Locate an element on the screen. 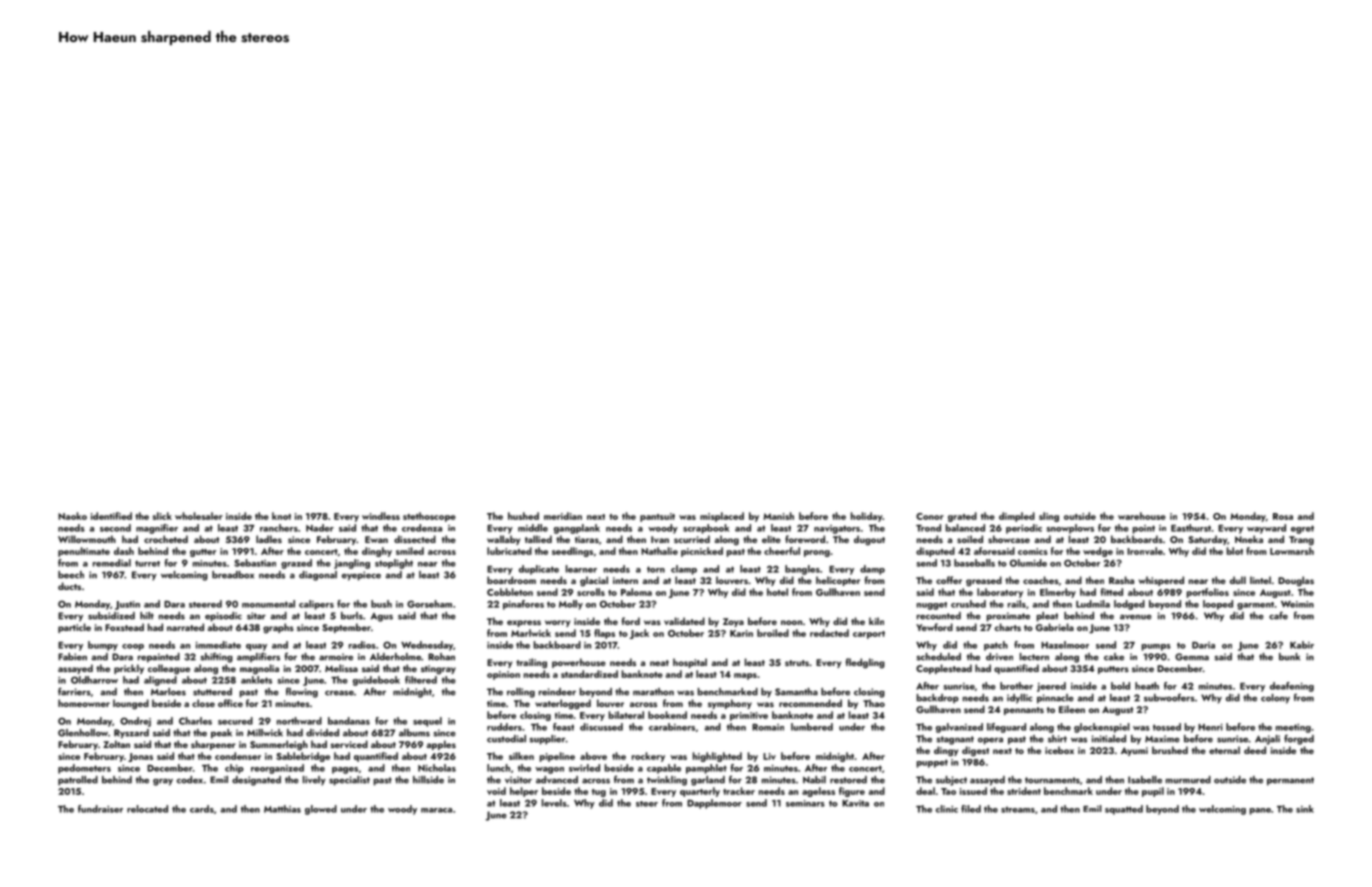  Rosa is located at coordinates (1283, 516).
